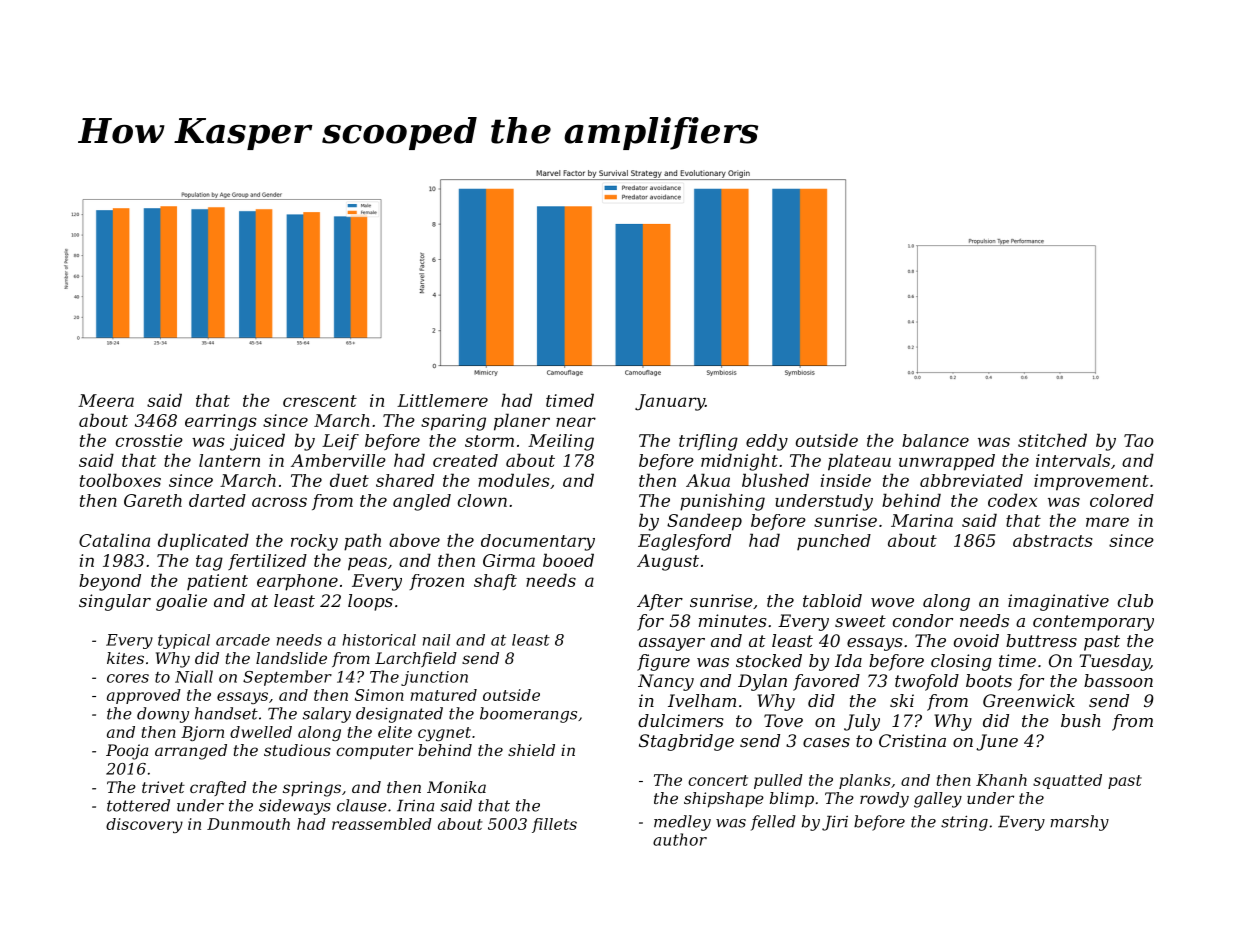  What do you see at coordinates (531, 750) in the screenshot?
I see `shield` at bounding box center [531, 750].
